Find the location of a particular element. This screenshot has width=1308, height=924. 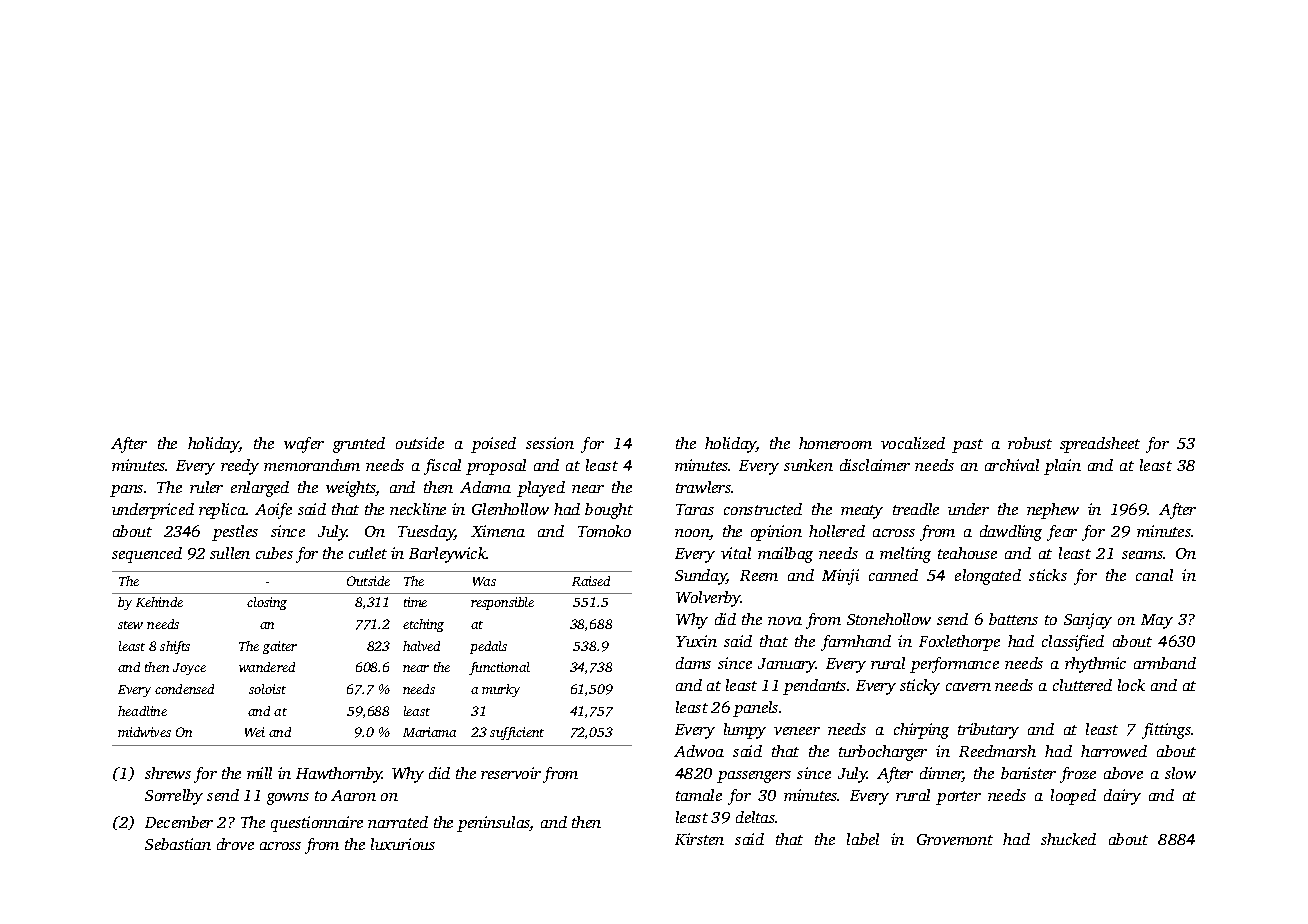

porter is located at coordinates (958, 798).
